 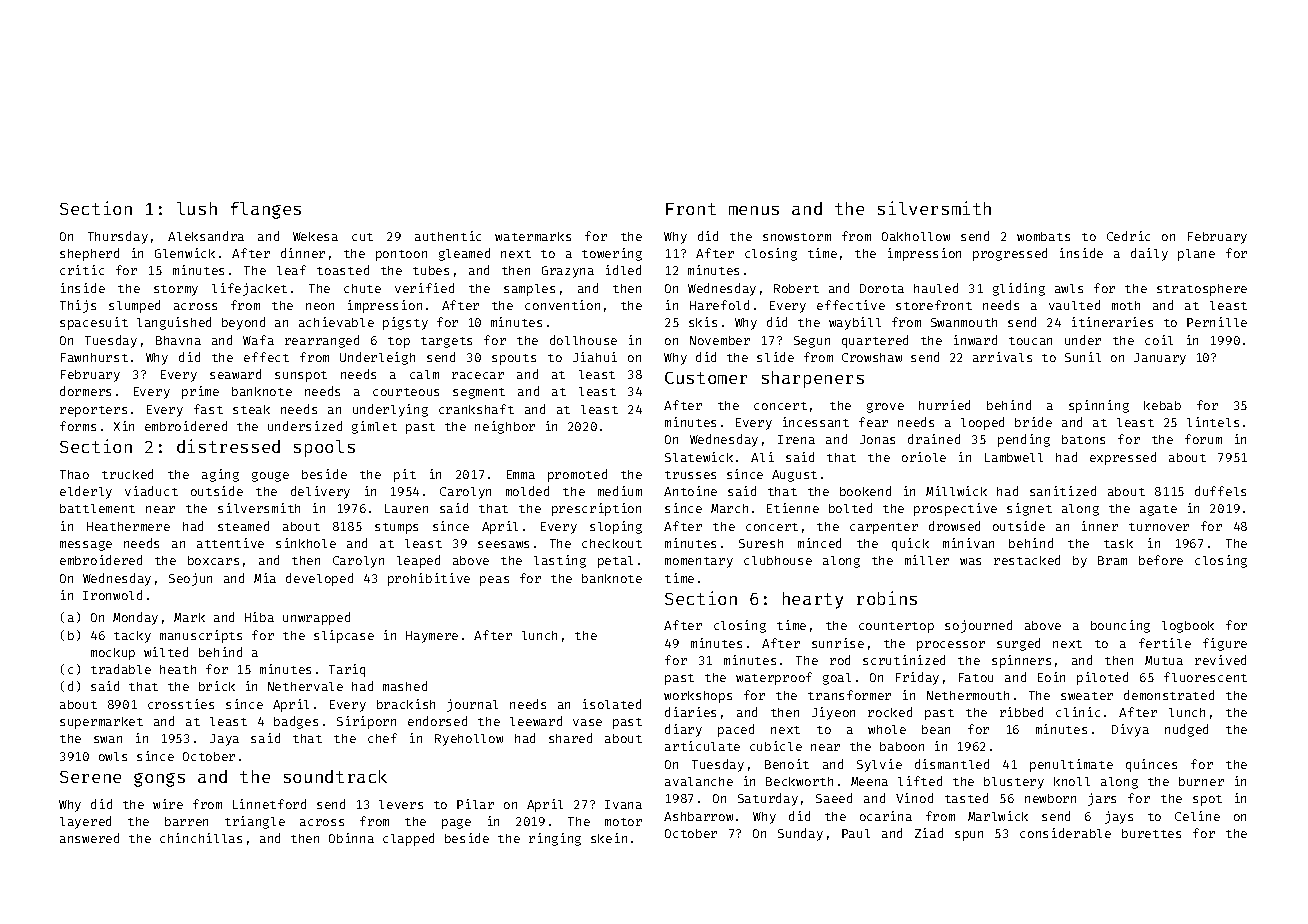 What do you see at coordinates (1151, 833) in the screenshot?
I see `burettes` at bounding box center [1151, 833].
